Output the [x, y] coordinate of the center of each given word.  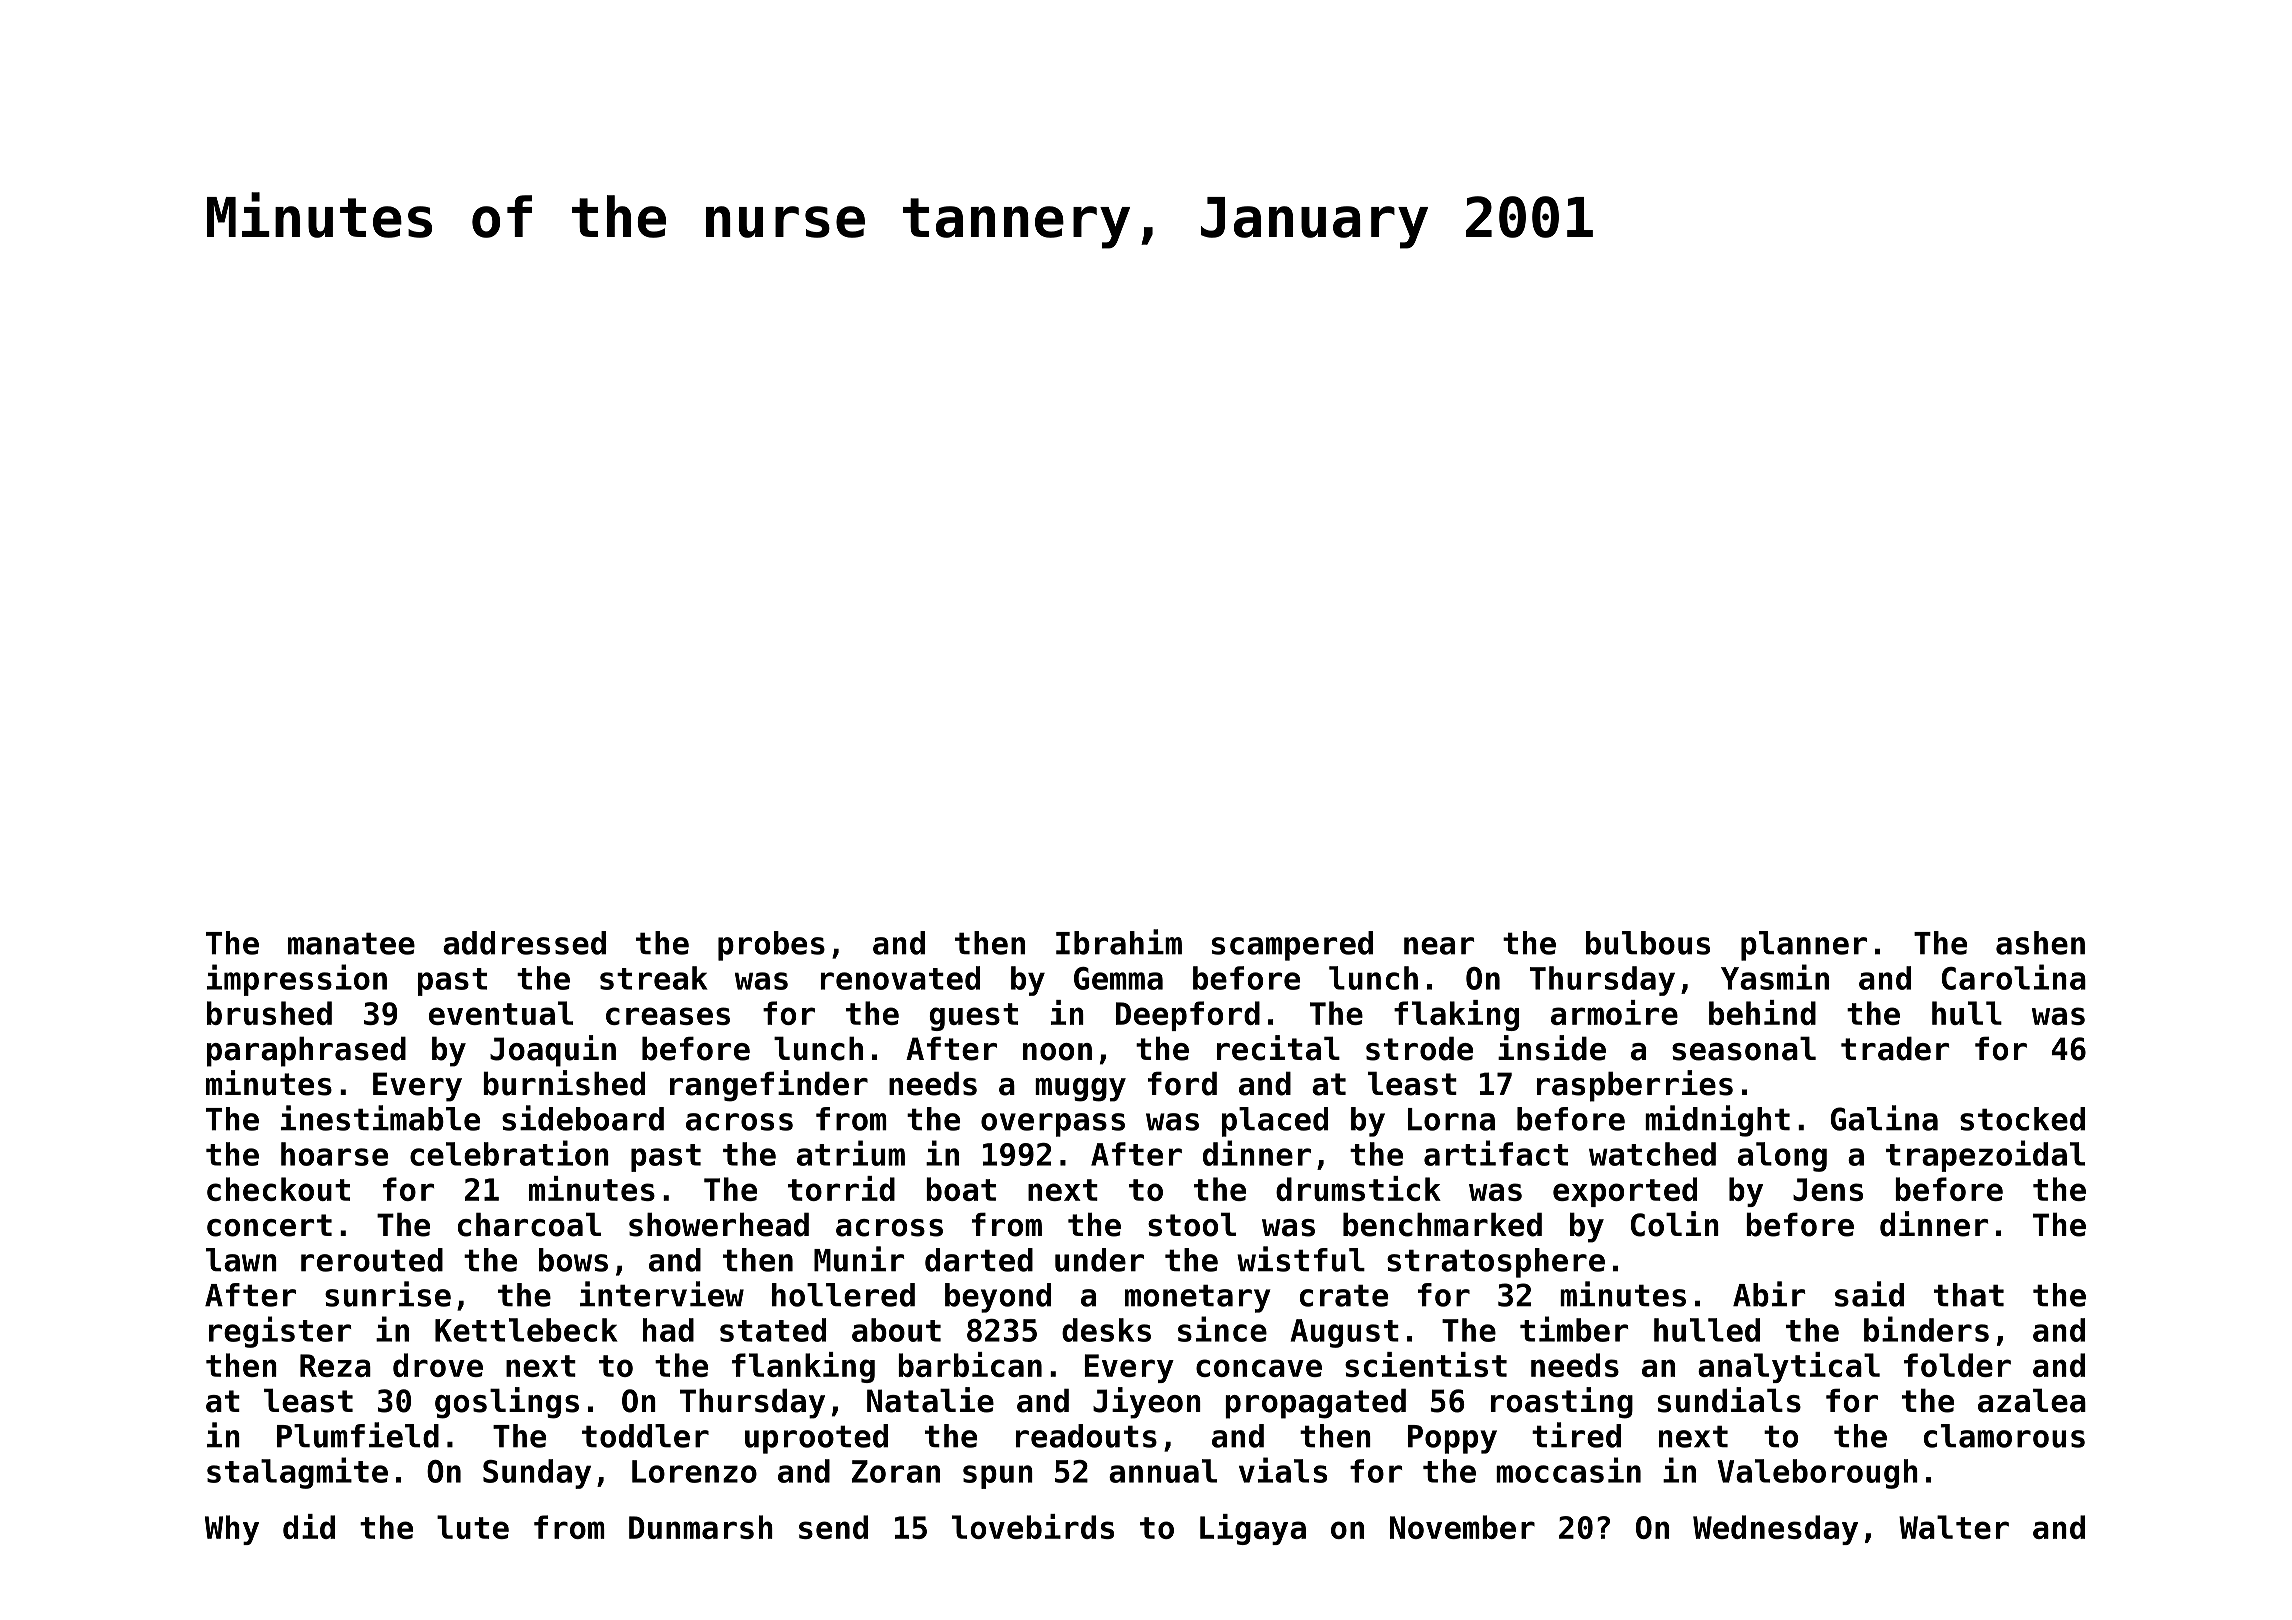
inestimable [380, 1118]
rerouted [372, 1260]
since [1222, 1329]
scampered [1292, 946]
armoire [1614, 1012]
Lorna [1451, 1119]
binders [1926, 1329]
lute [473, 1527]
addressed [524, 943]
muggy [1080, 1090]
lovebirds [1033, 1526]
